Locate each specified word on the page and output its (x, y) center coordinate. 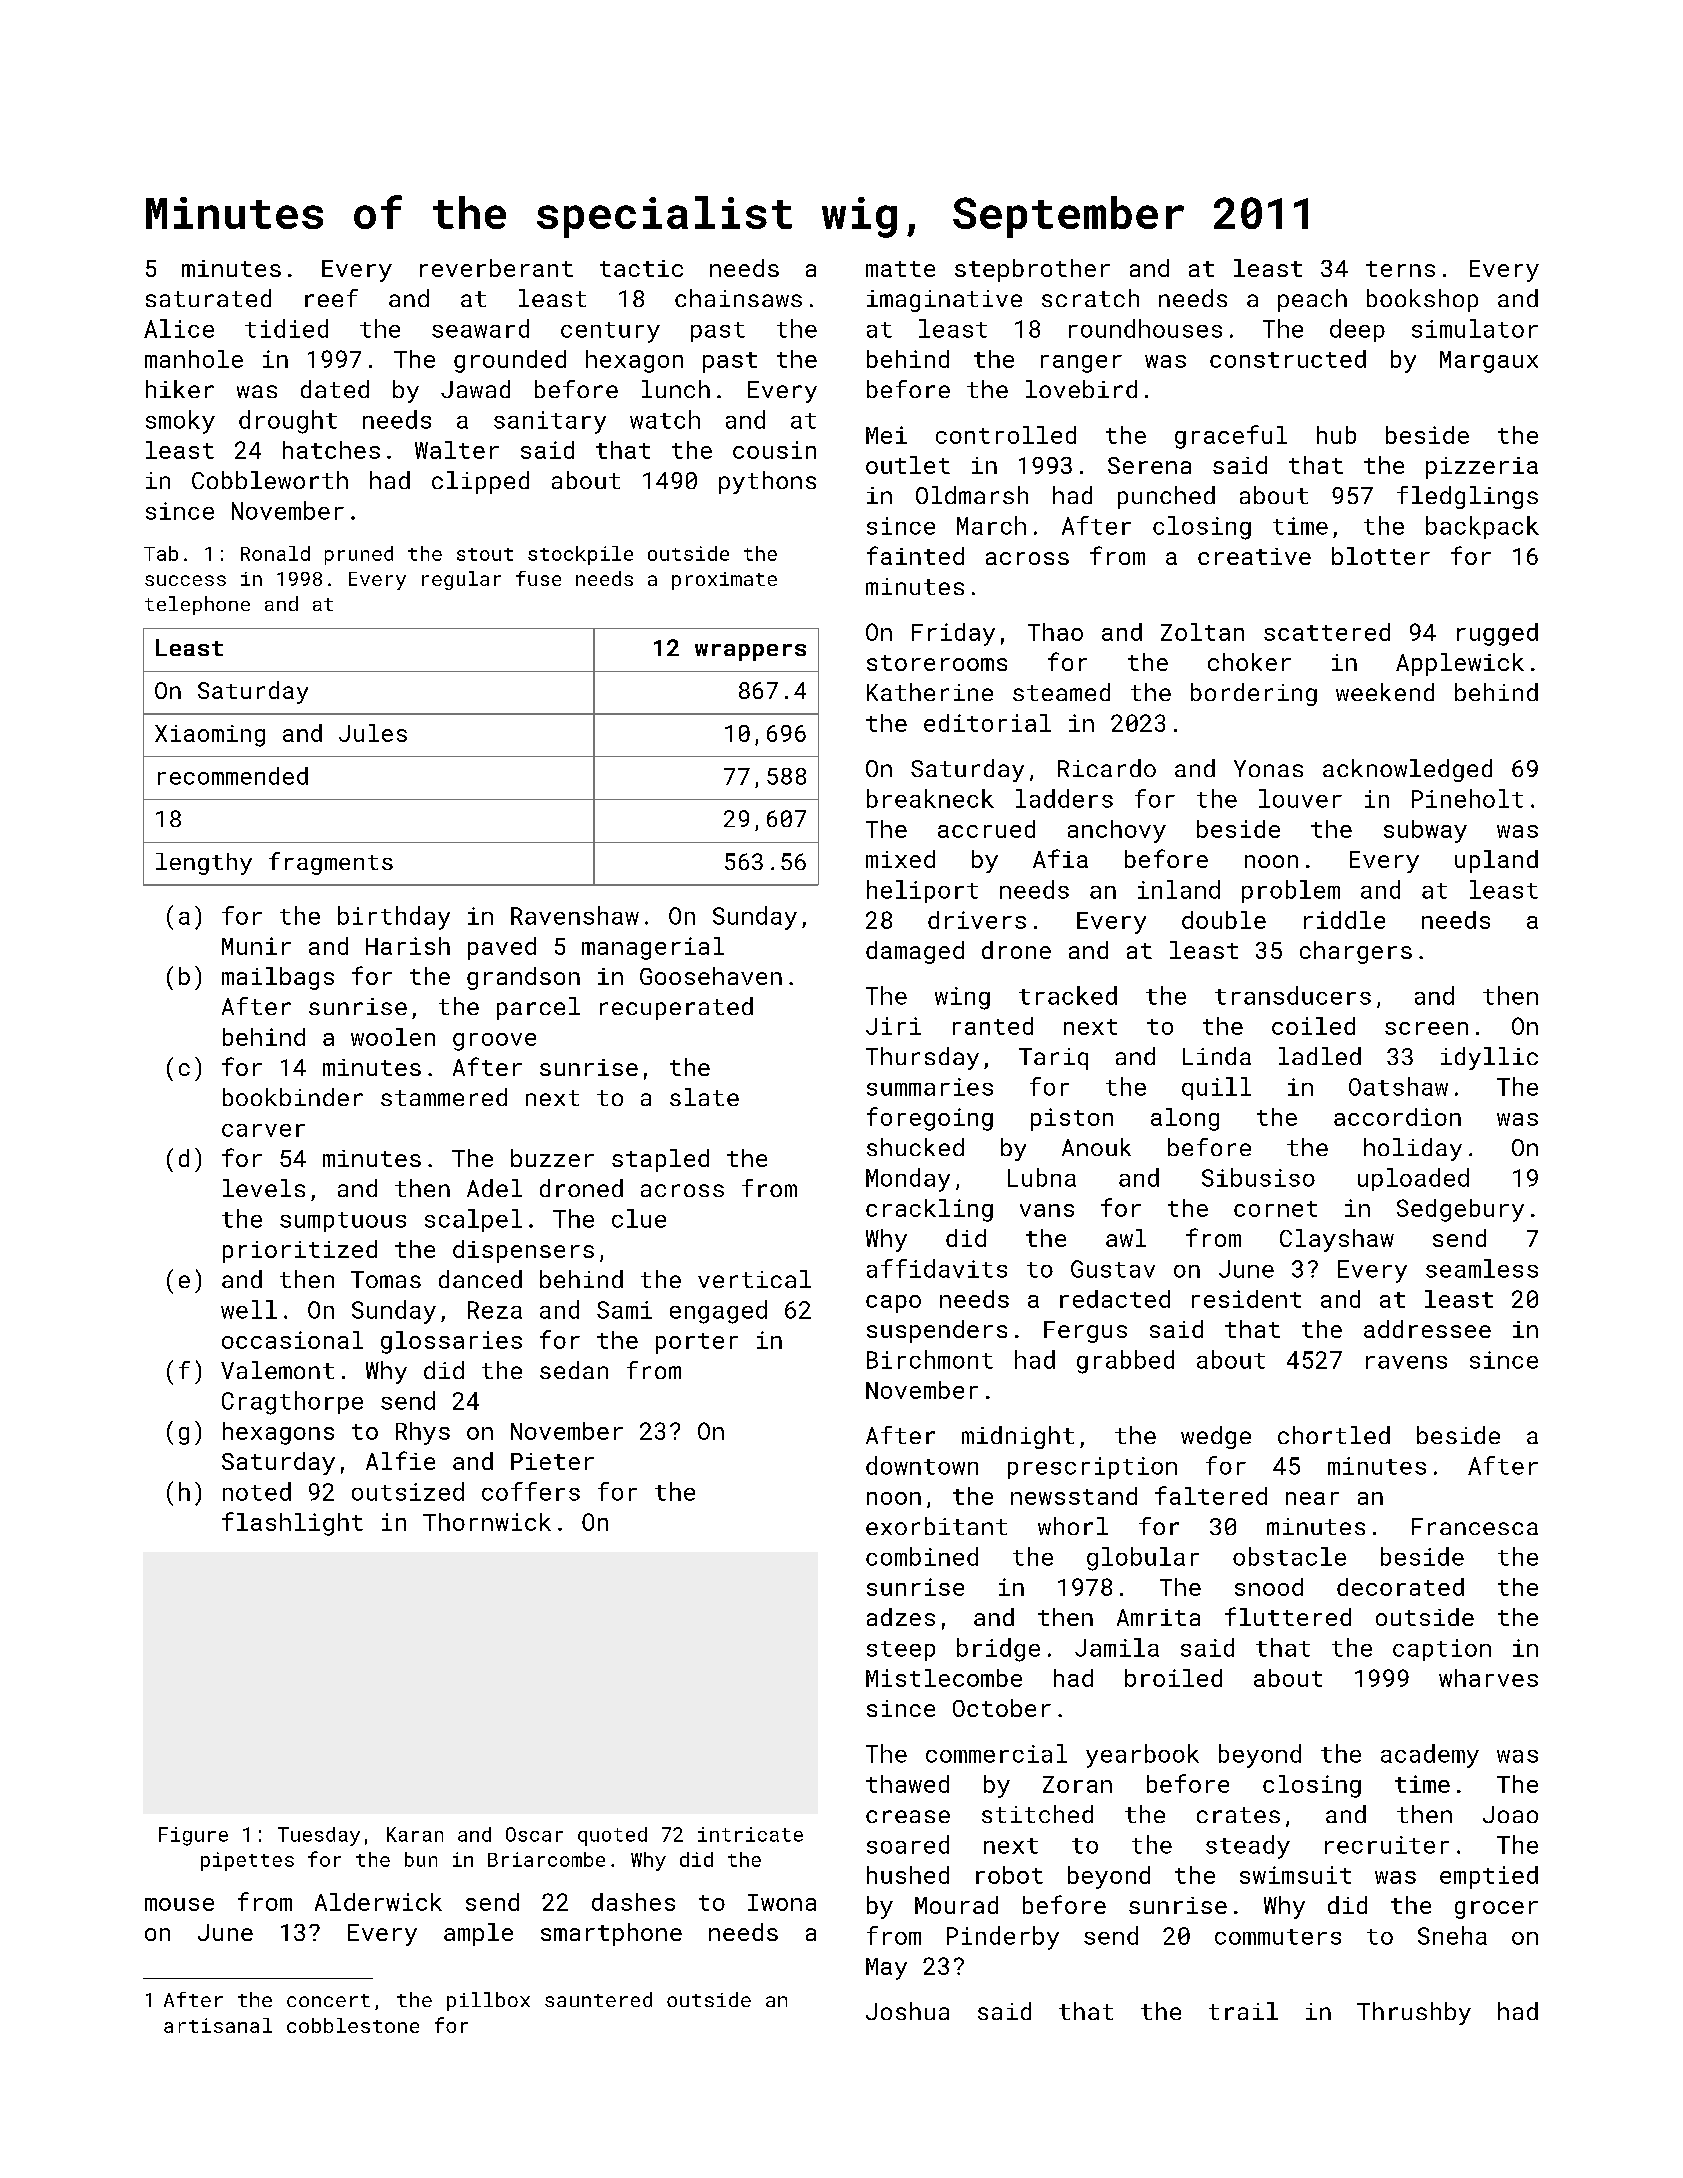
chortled (1334, 1435)
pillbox (488, 2001)
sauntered (598, 1999)
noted (257, 1491)
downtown (922, 1465)
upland (1496, 861)
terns (1400, 269)
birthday (394, 918)
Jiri (893, 1026)
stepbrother (1032, 270)
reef (331, 298)
